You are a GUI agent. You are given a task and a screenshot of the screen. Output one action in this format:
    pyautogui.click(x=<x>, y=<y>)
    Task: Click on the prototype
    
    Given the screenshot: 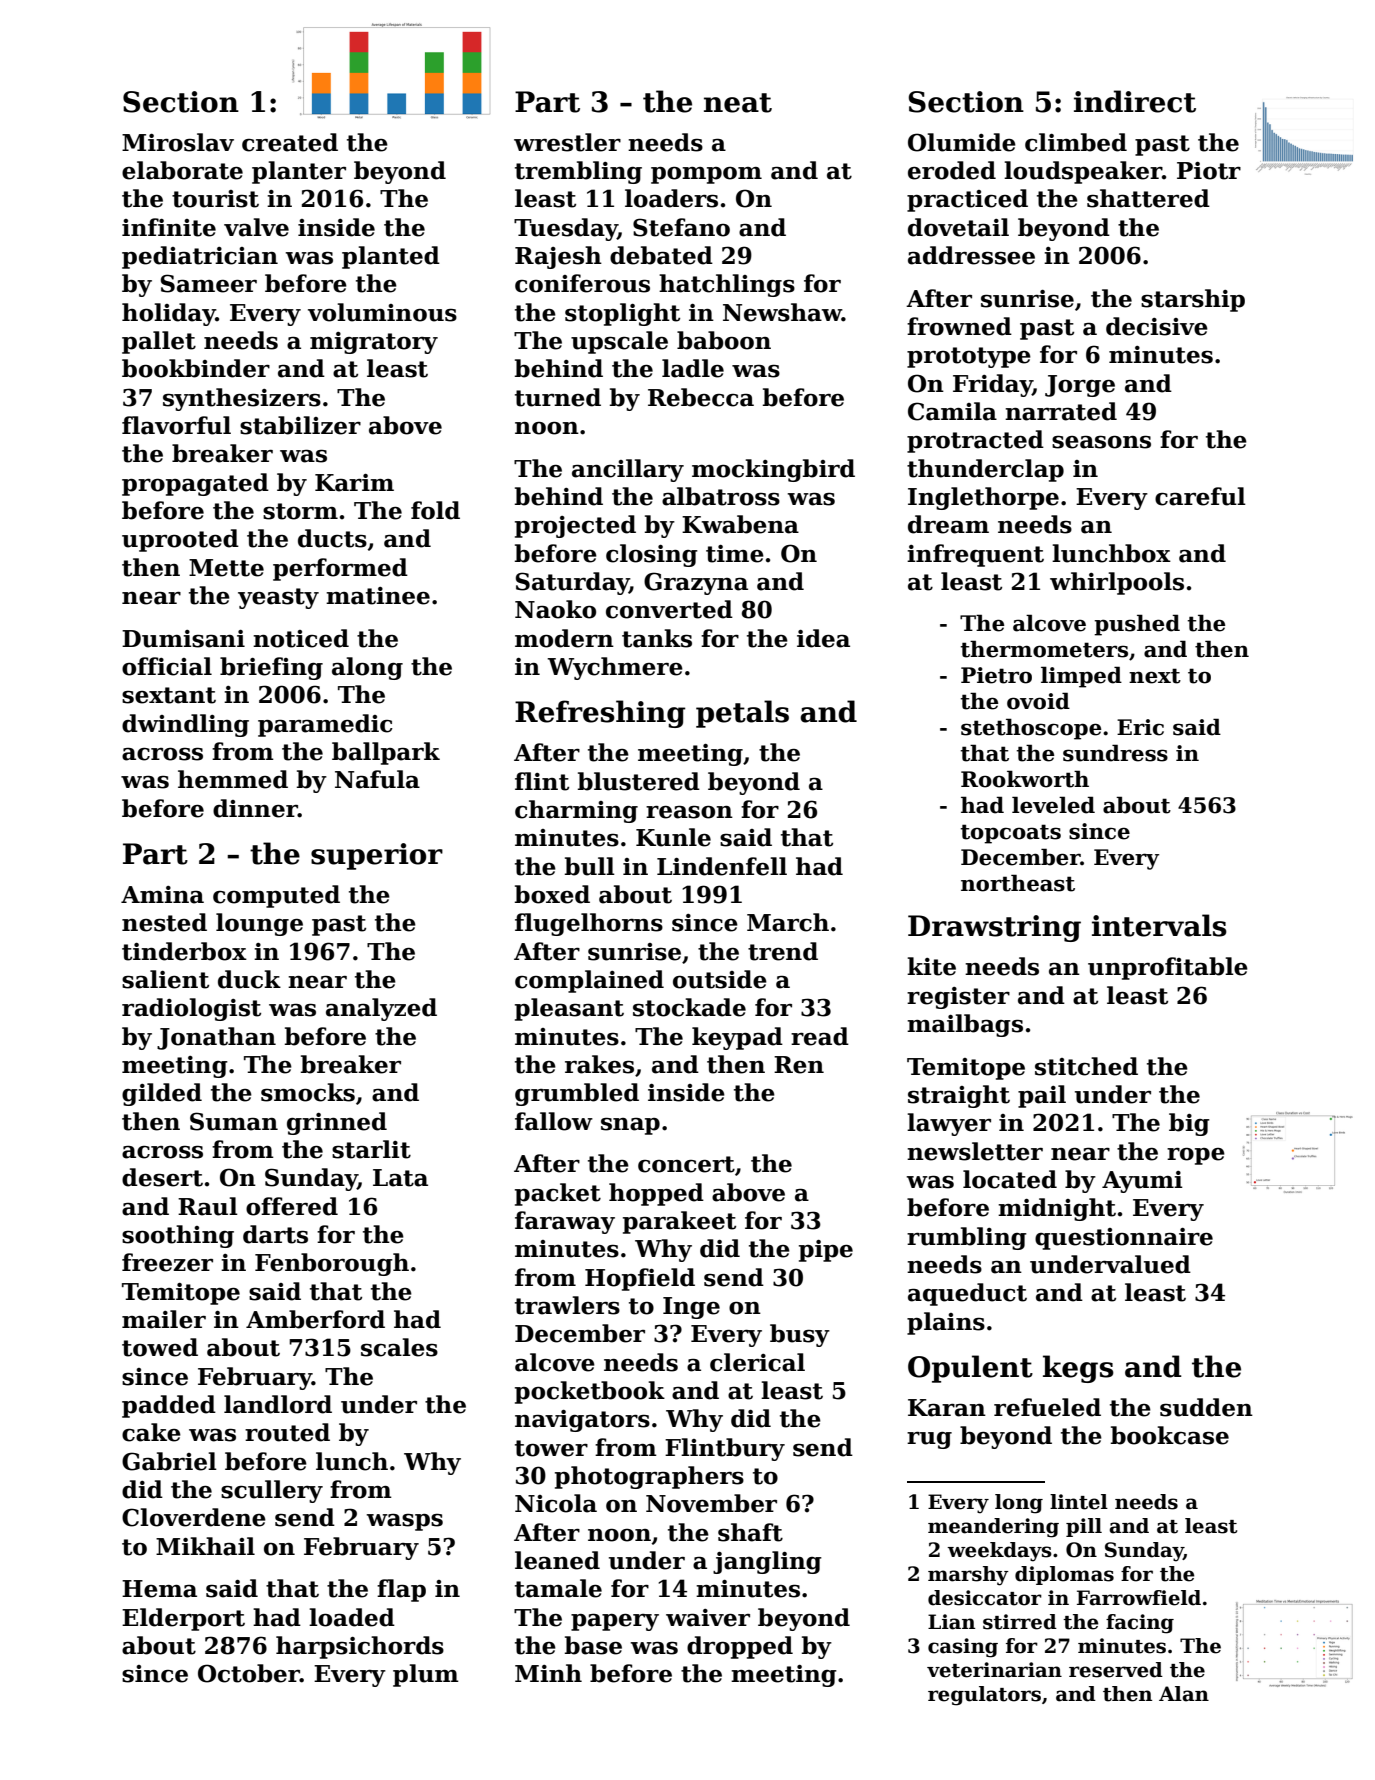 What is the action you would take?
    pyautogui.click(x=969, y=357)
